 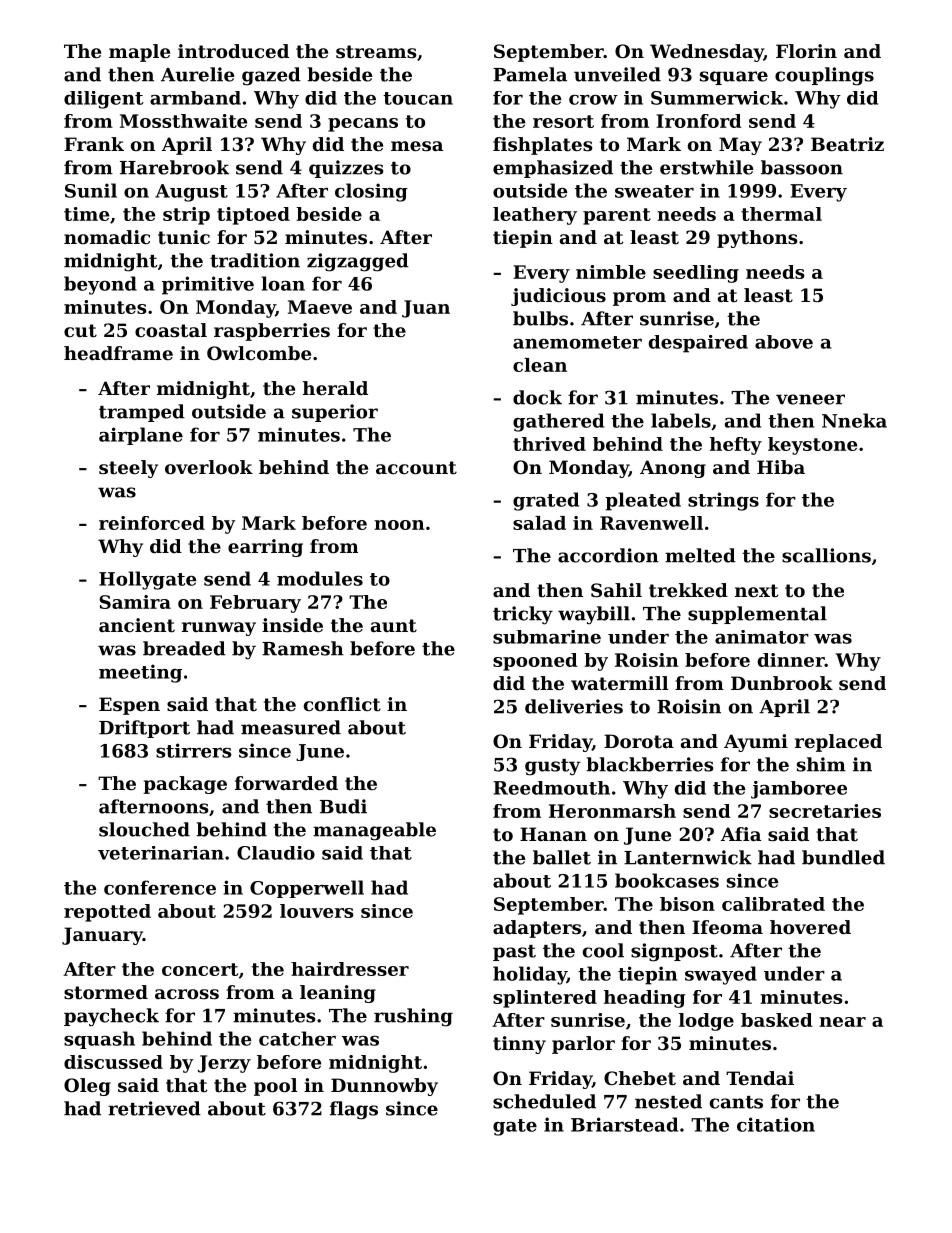 What do you see at coordinates (154, 1108) in the page?
I see `retrieved` at bounding box center [154, 1108].
